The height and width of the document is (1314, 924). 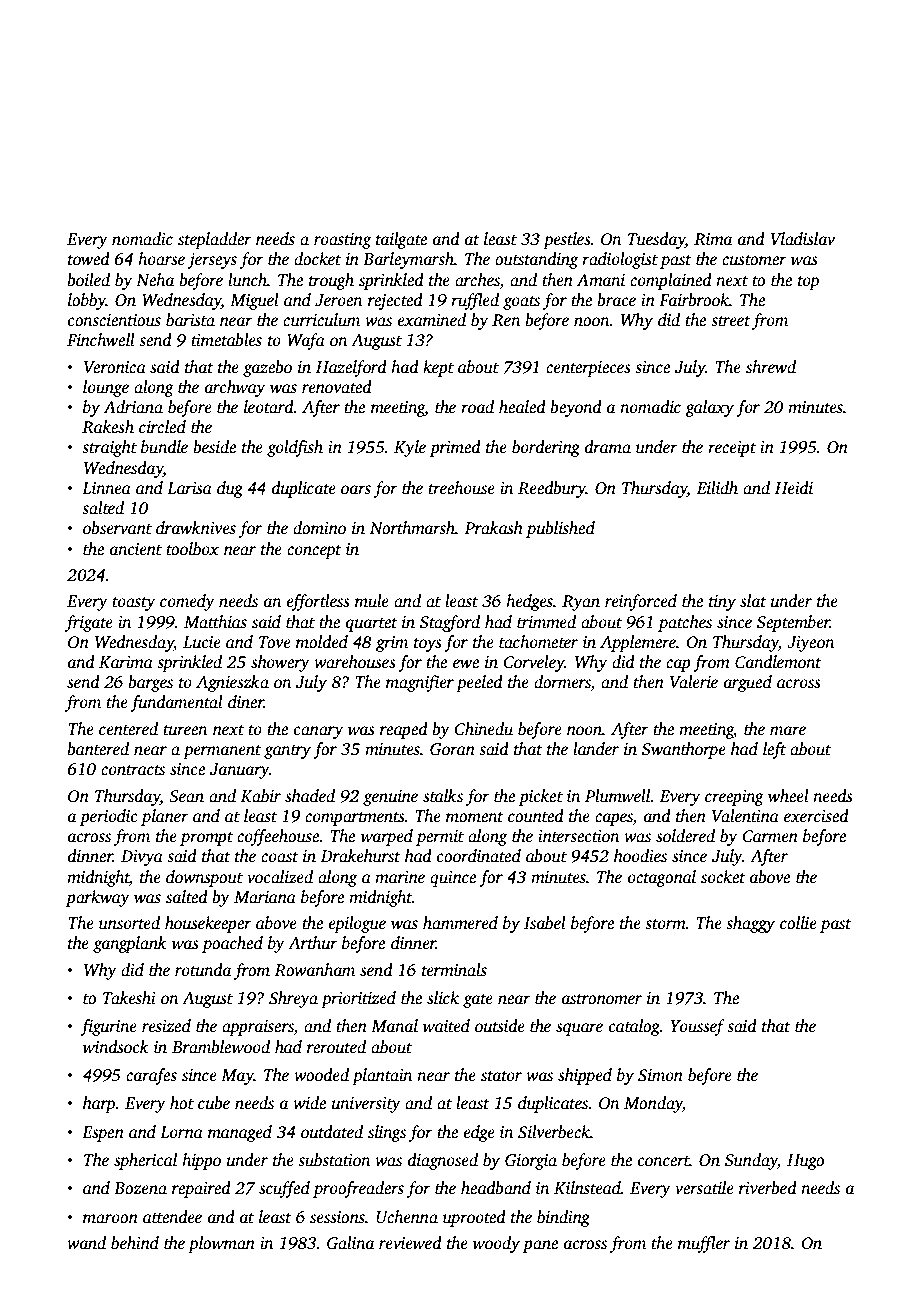 I want to click on outside, so click(x=500, y=1026).
